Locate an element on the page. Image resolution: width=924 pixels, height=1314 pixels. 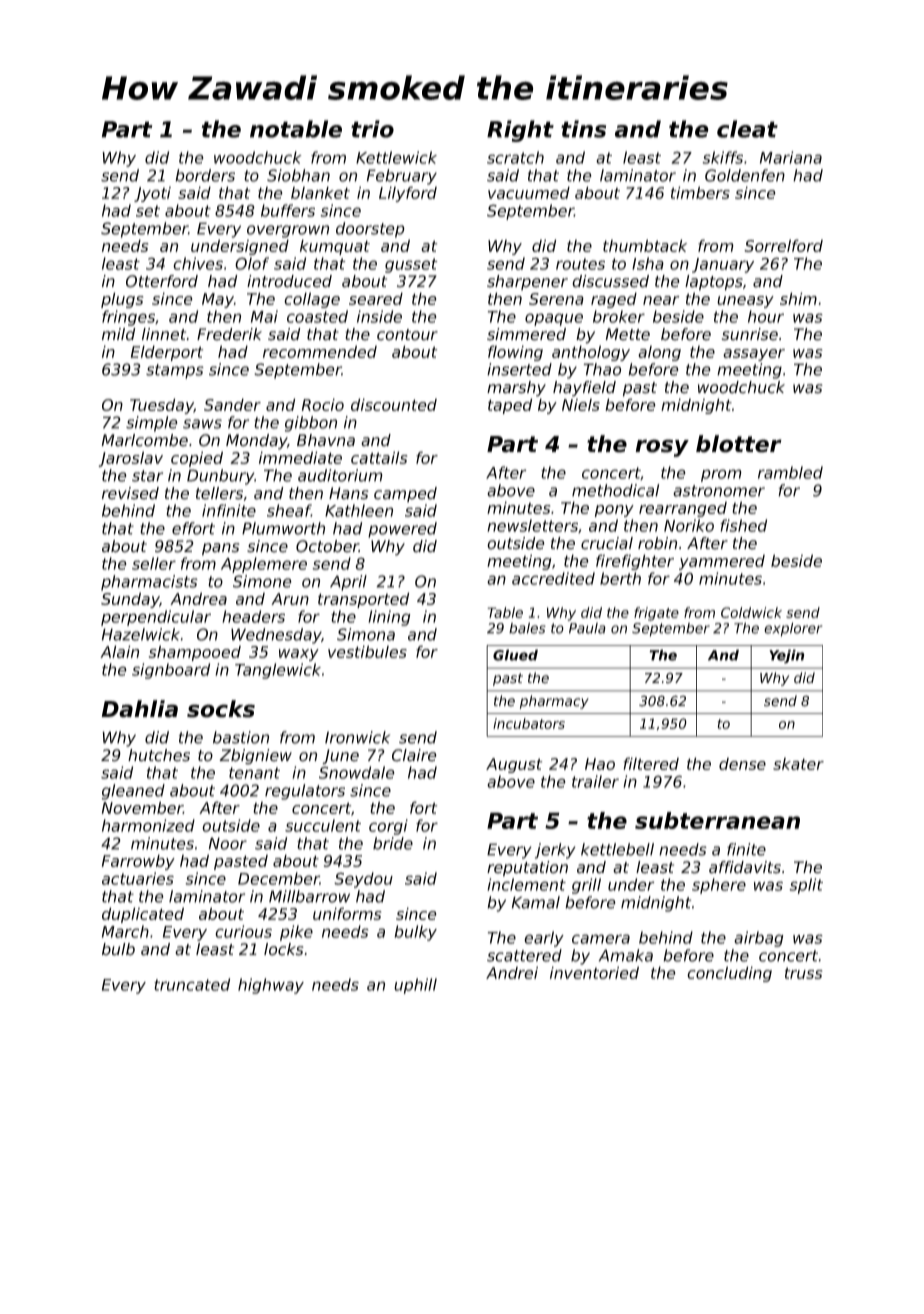
Siobhan is located at coordinates (298, 175).
